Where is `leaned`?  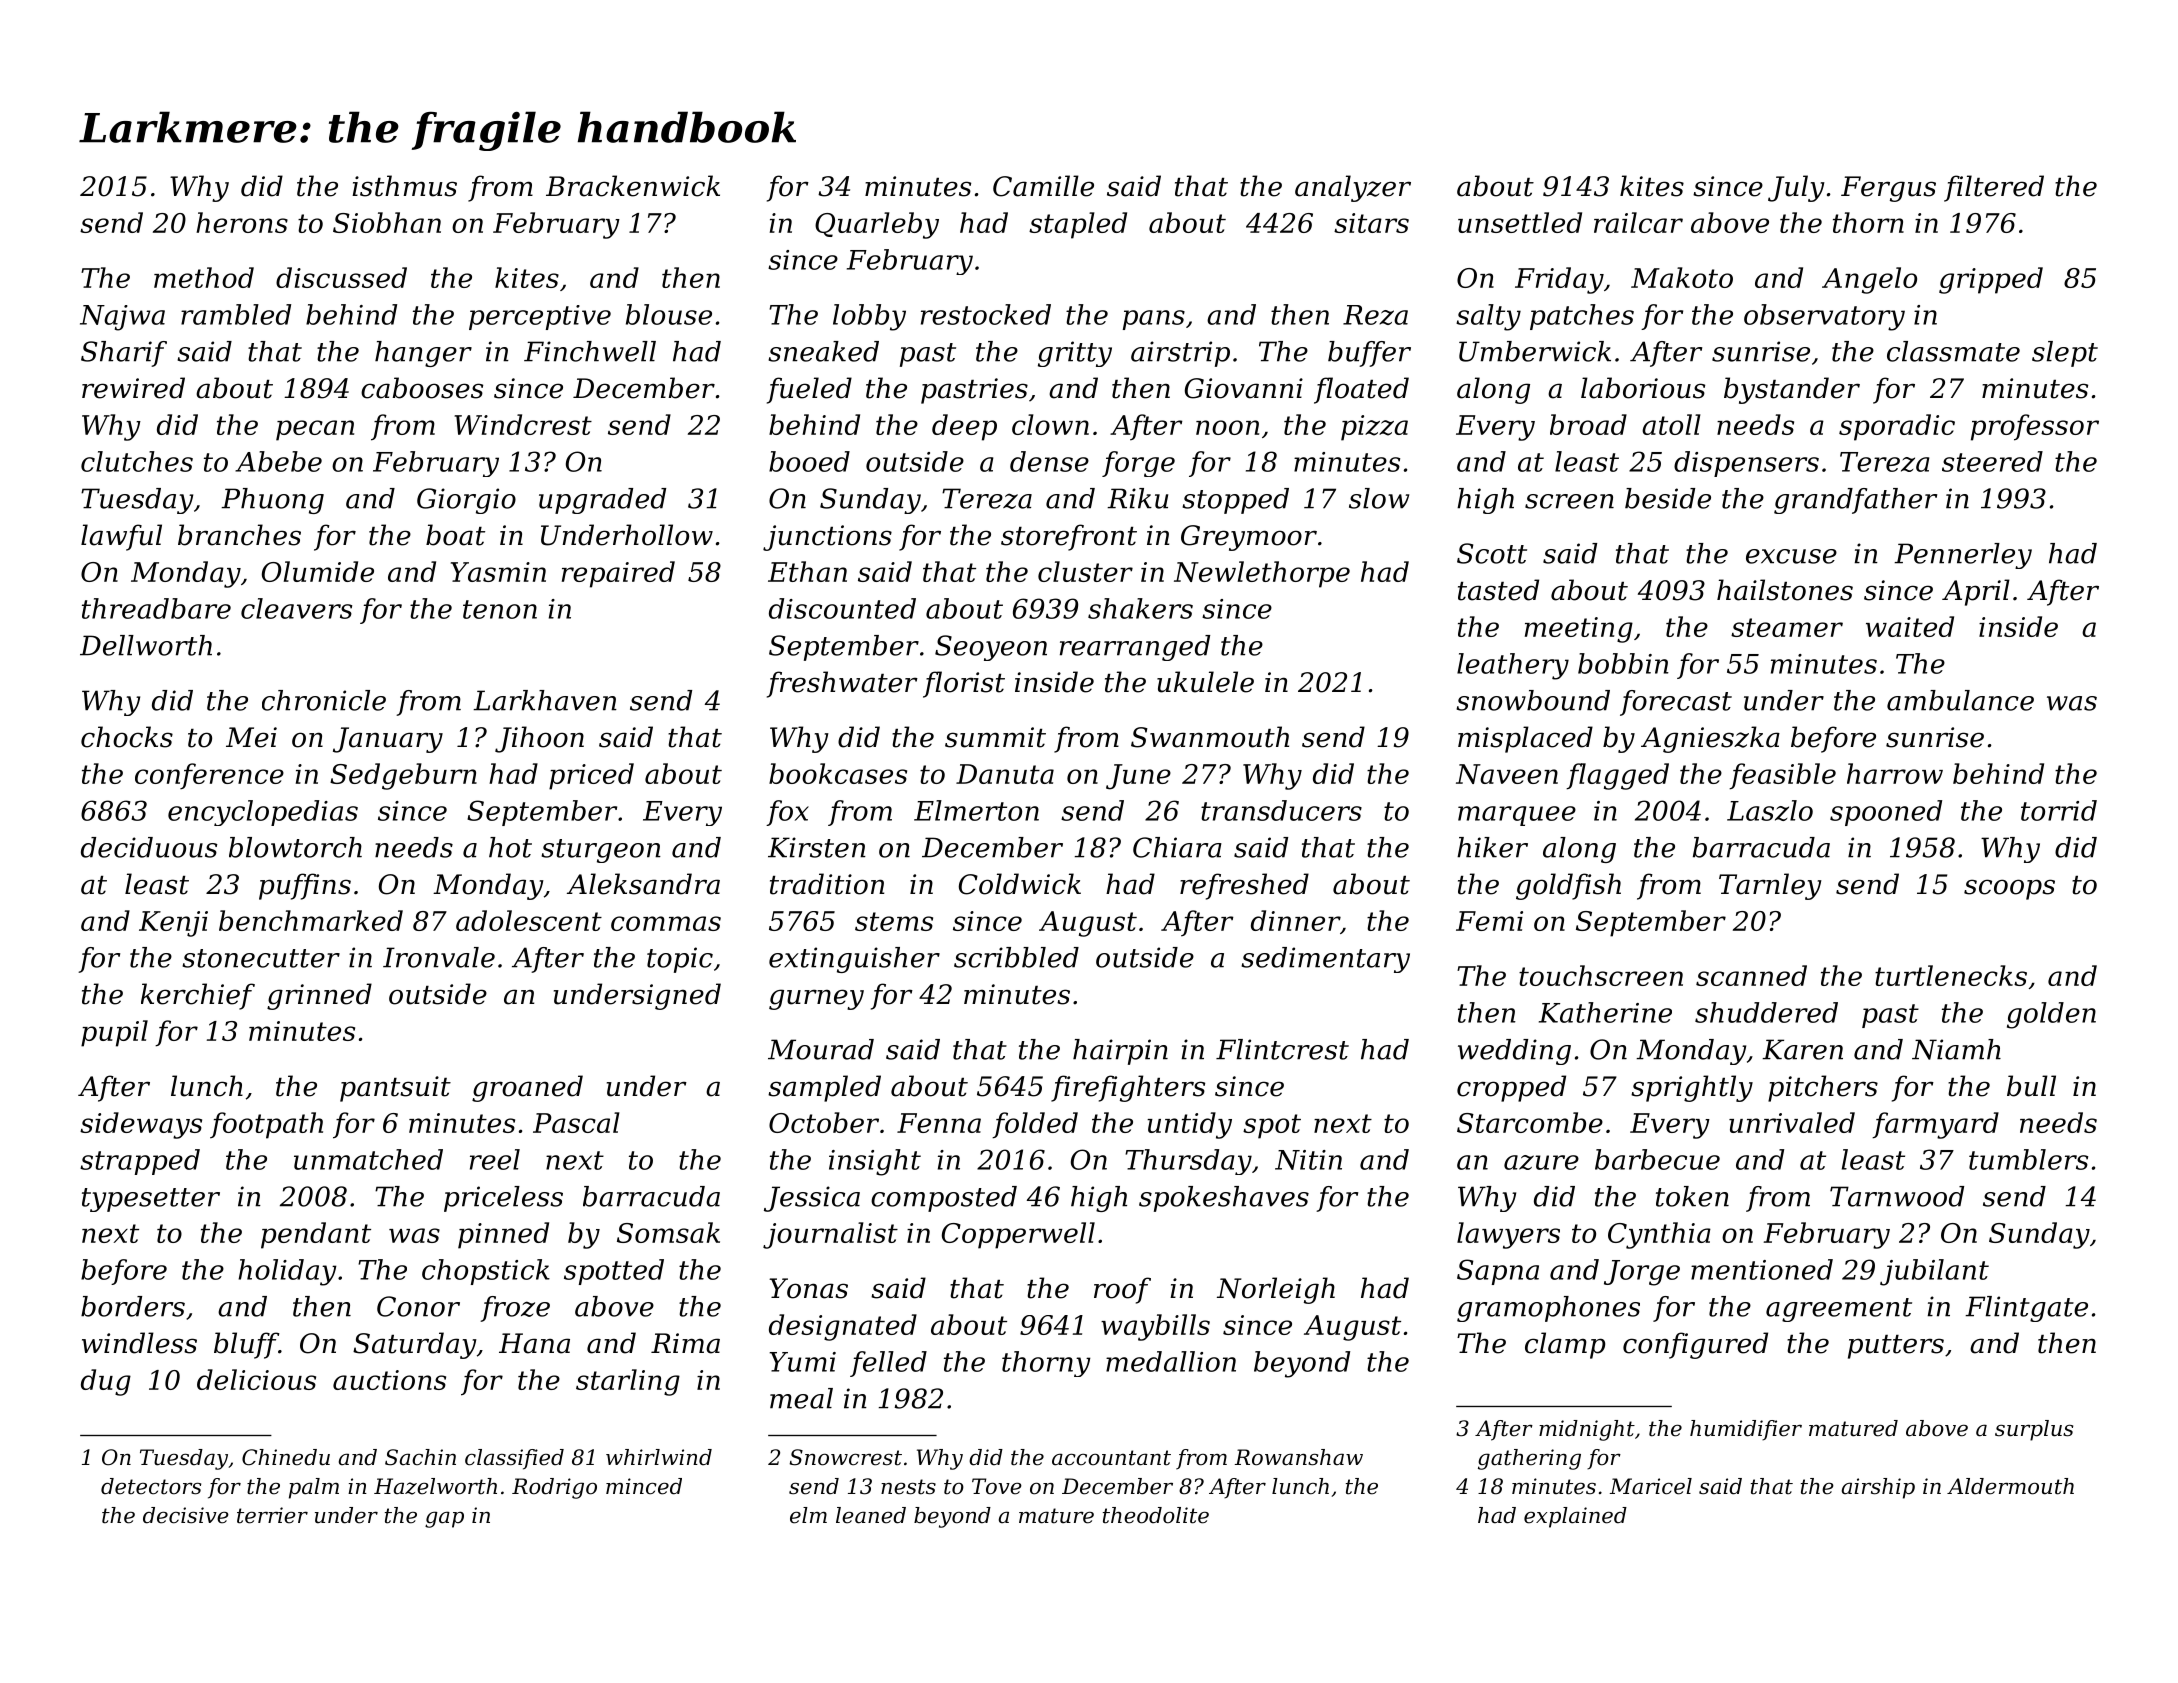
leaned is located at coordinates (871, 1515).
